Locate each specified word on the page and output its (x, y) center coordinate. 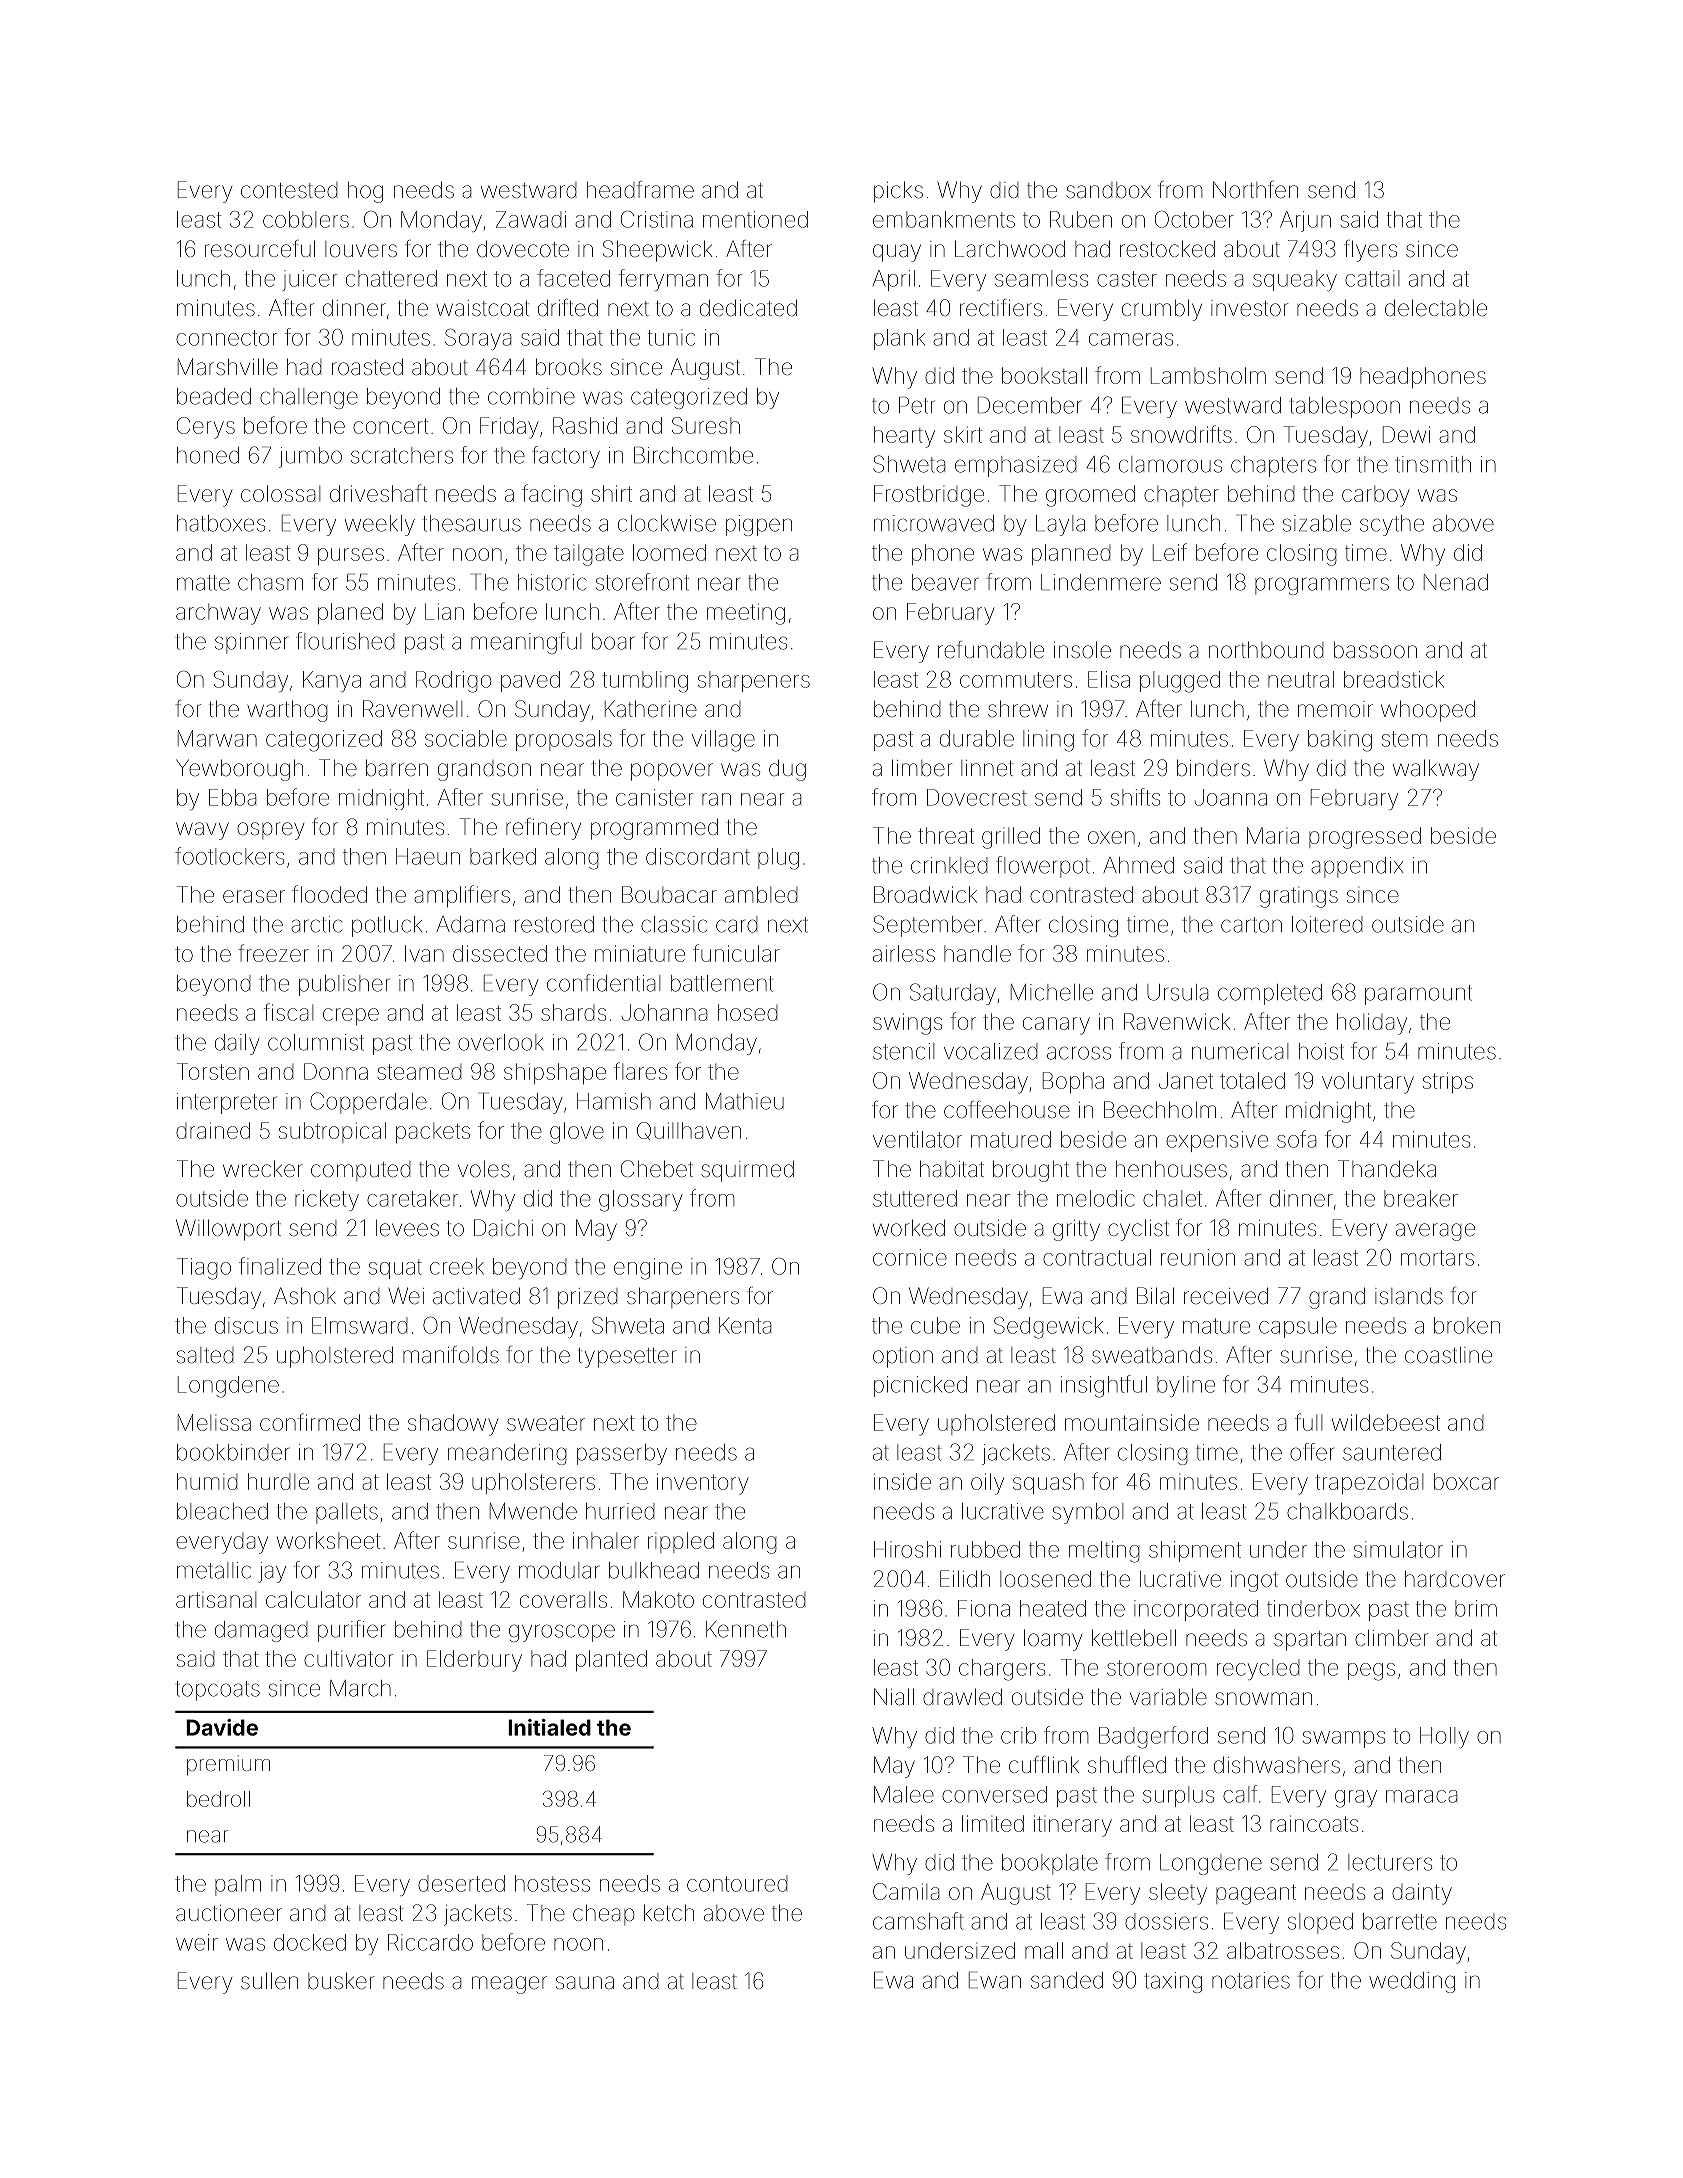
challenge (309, 398)
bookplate (1050, 1864)
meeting (746, 614)
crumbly (1162, 310)
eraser (254, 896)
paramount (1418, 995)
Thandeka (1387, 1169)
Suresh (706, 425)
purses (351, 556)
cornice (910, 1257)
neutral (1301, 679)
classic (674, 924)
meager (509, 1985)
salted (205, 1355)
